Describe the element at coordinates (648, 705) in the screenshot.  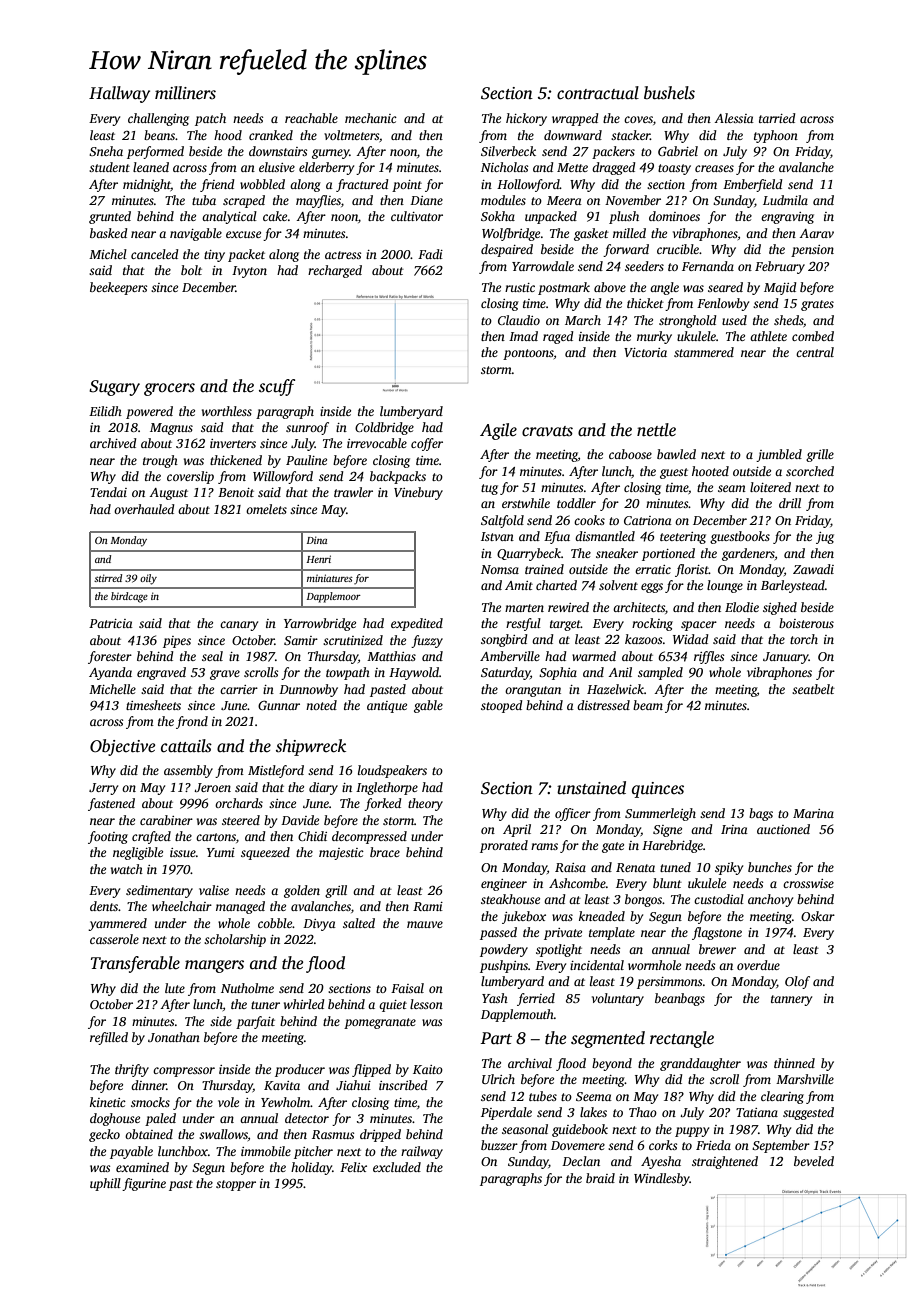
I see `beam` at that location.
